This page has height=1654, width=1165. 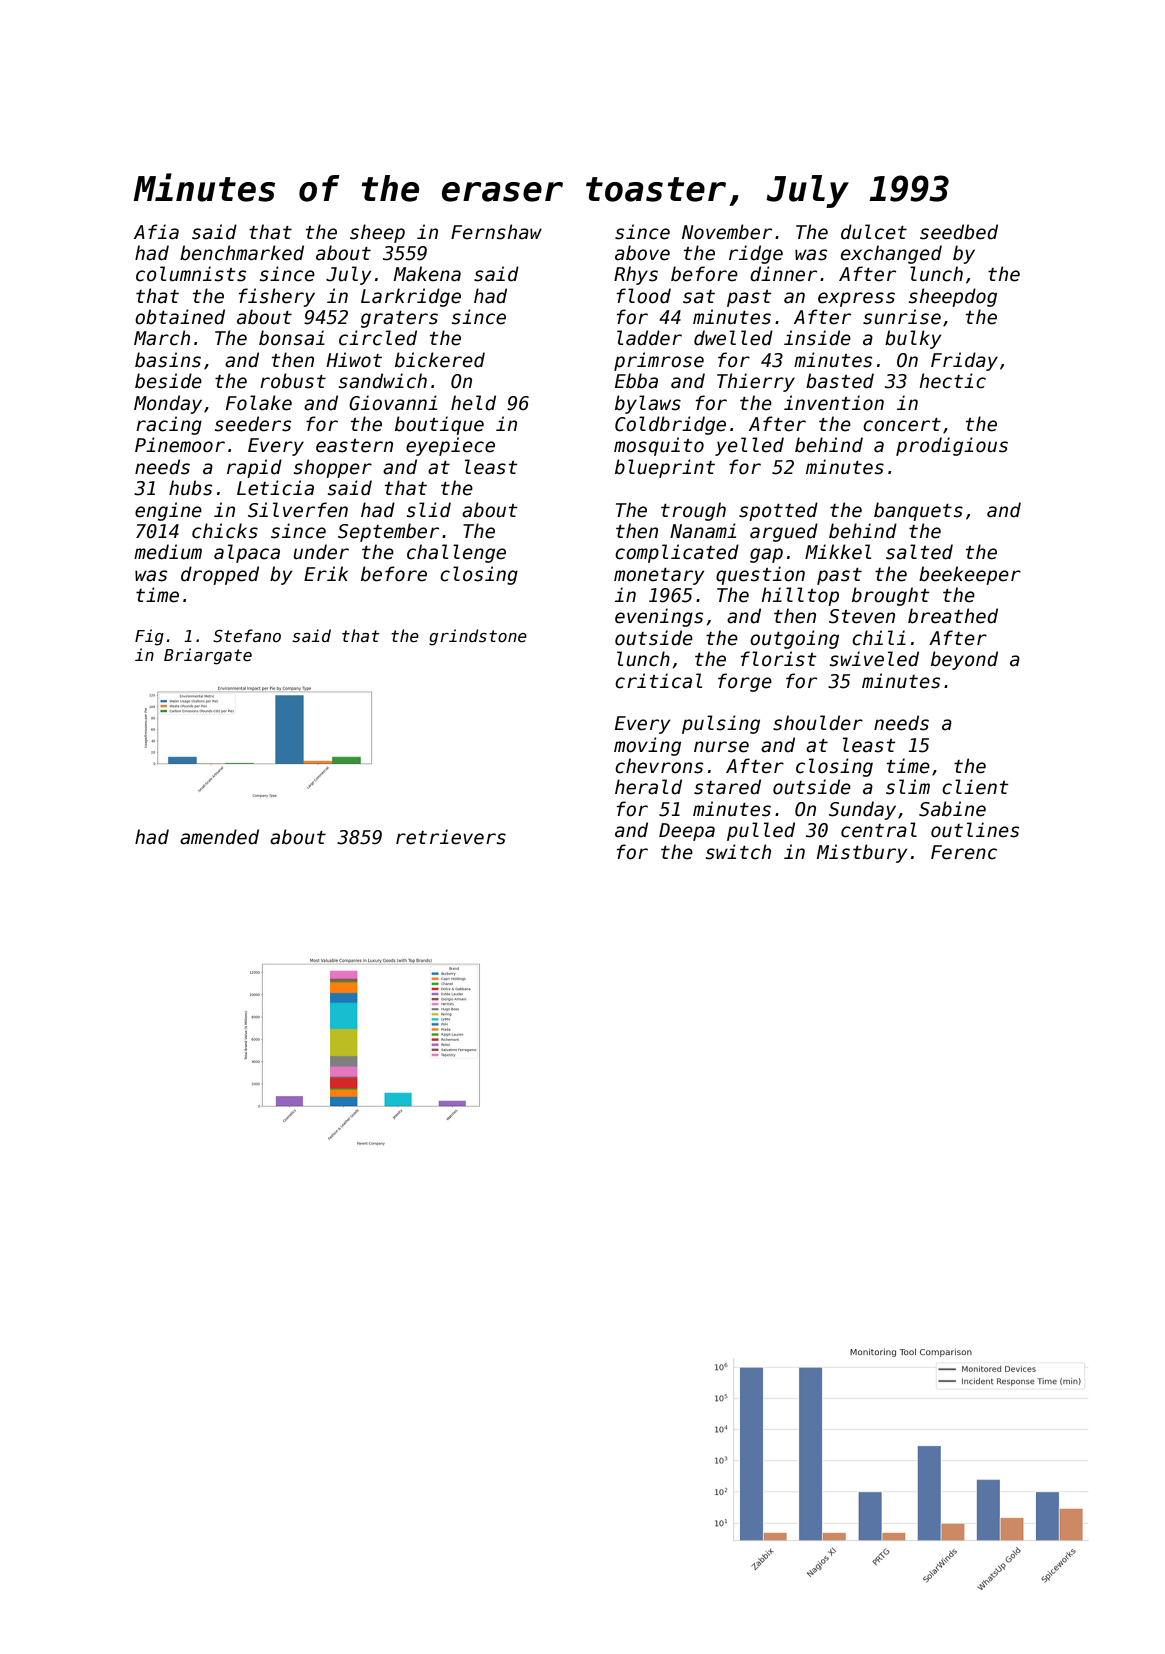 What do you see at coordinates (778, 511) in the page?
I see `spotted` at bounding box center [778, 511].
